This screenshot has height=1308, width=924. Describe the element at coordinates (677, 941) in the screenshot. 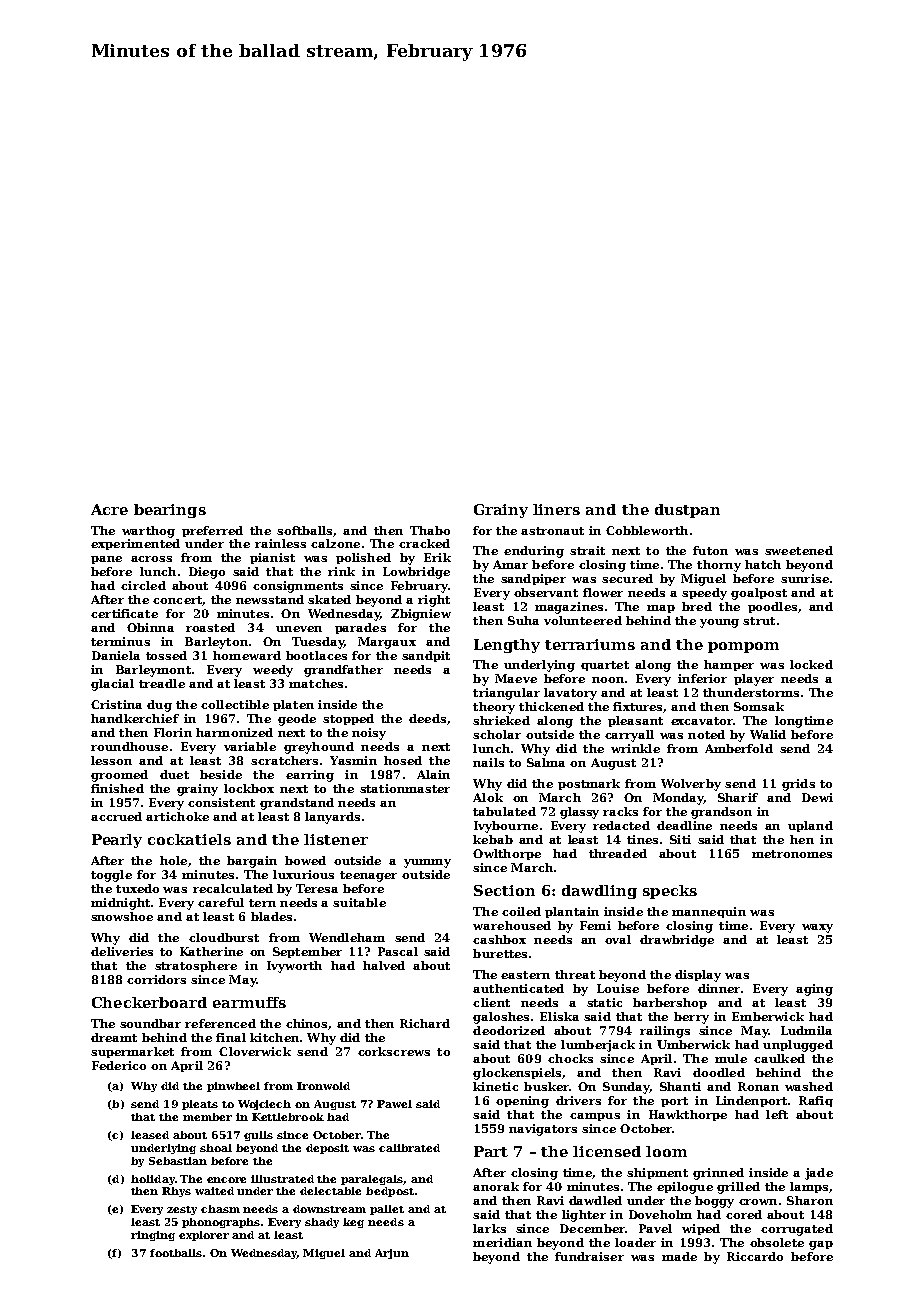

I see `drawbridge` at that location.
